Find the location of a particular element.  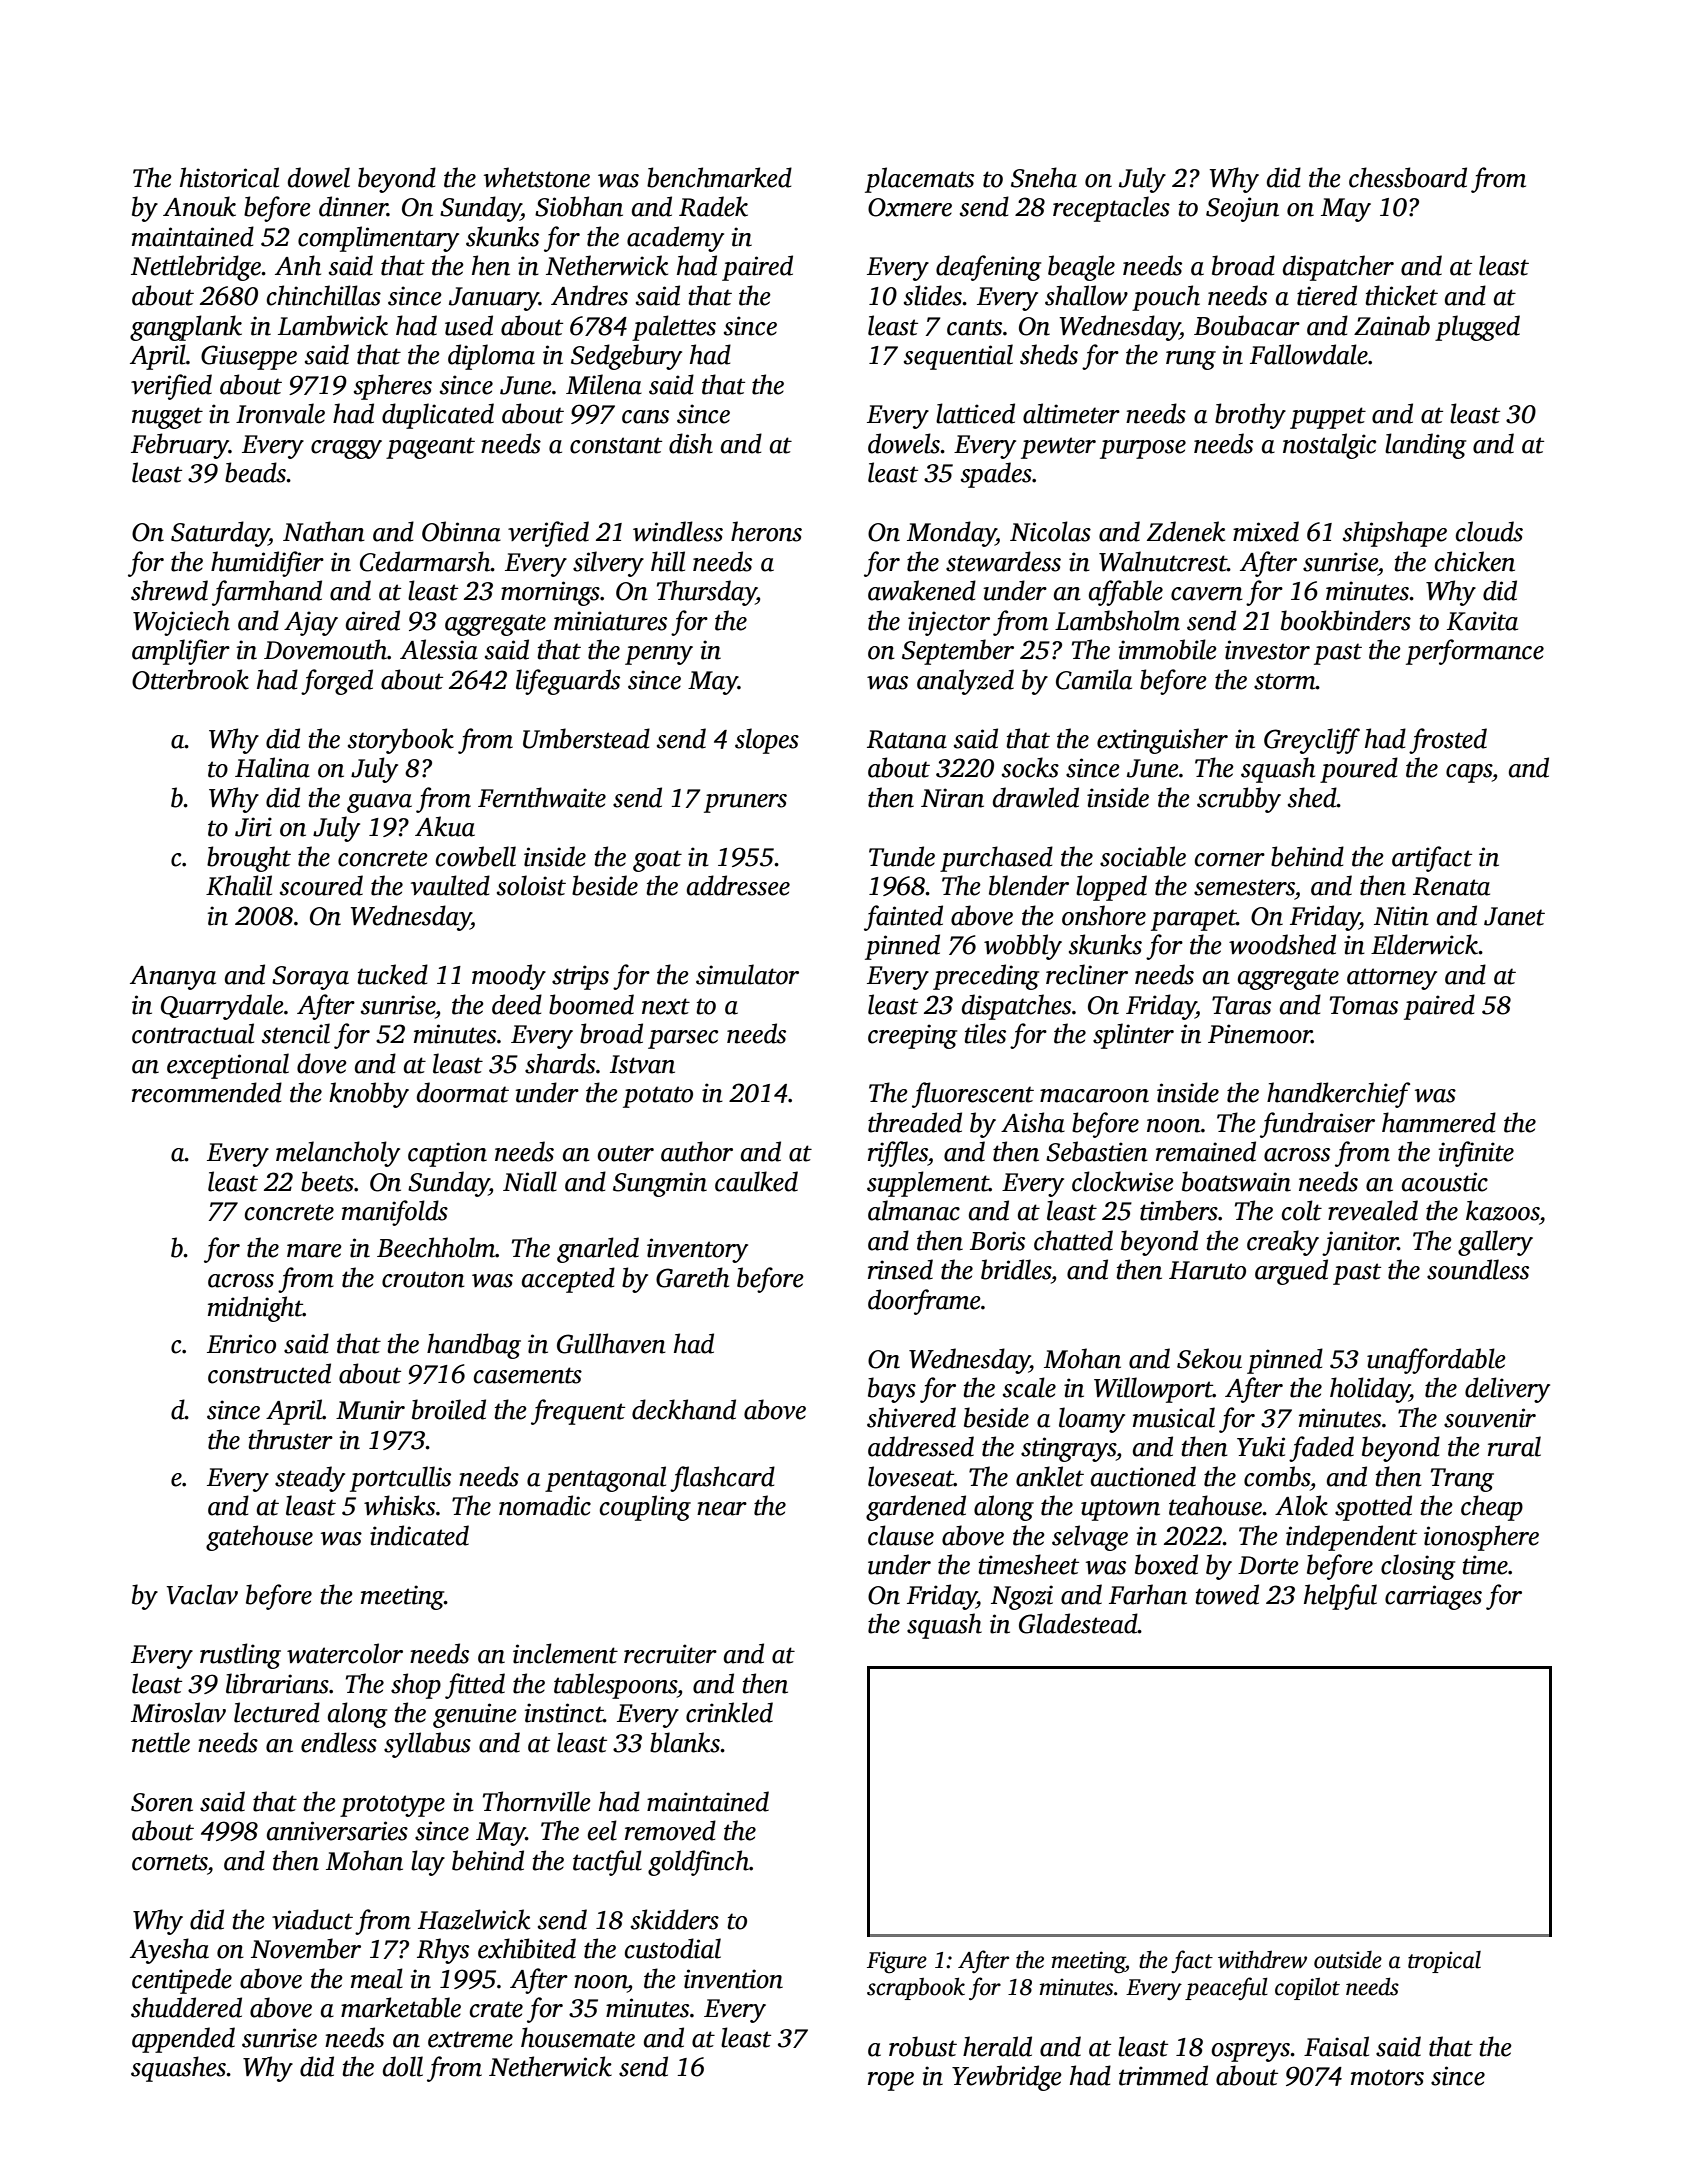

Gladestead is located at coordinates (1078, 1623).
